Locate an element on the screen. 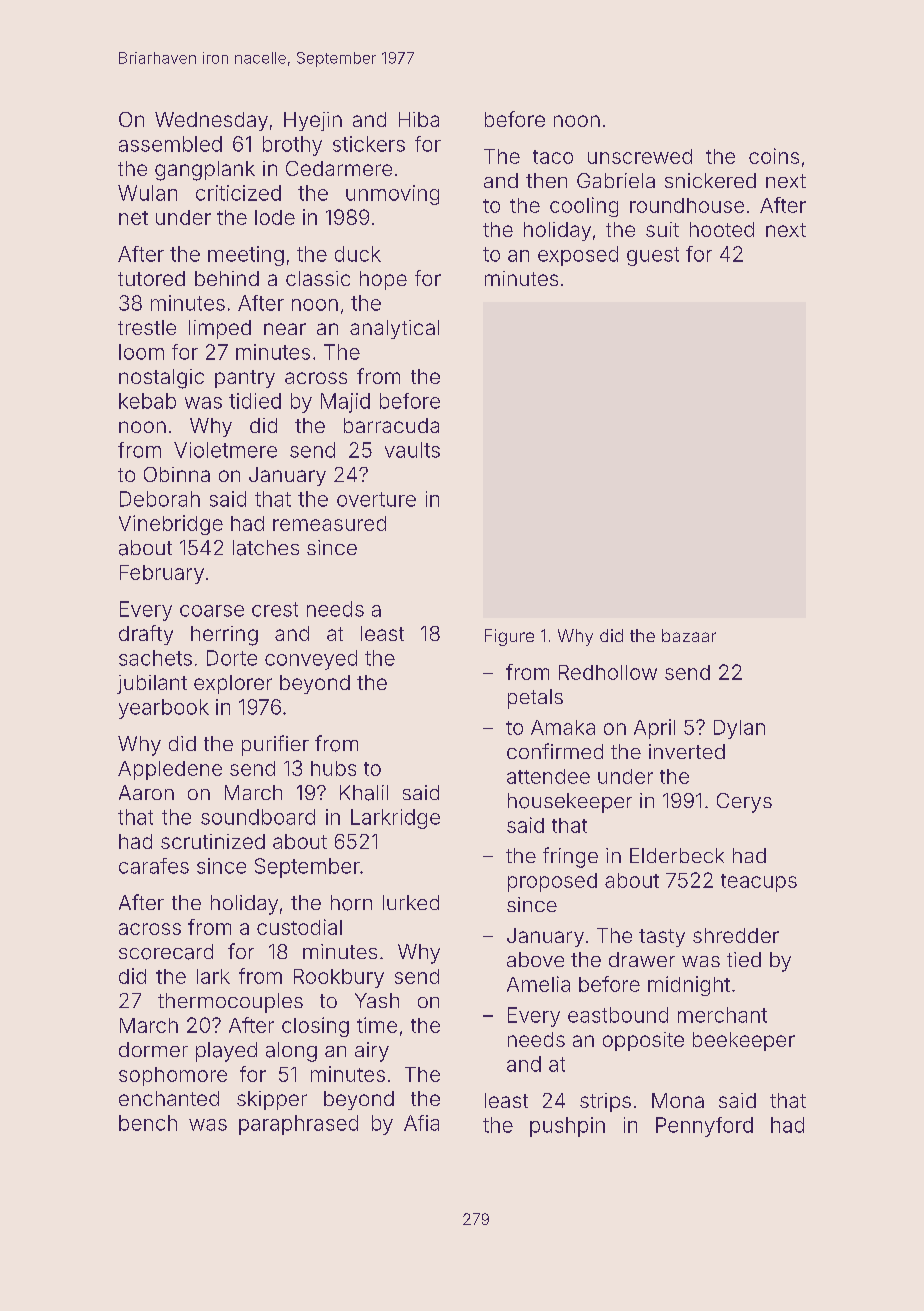  Hiba is located at coordinates (419, 119).
